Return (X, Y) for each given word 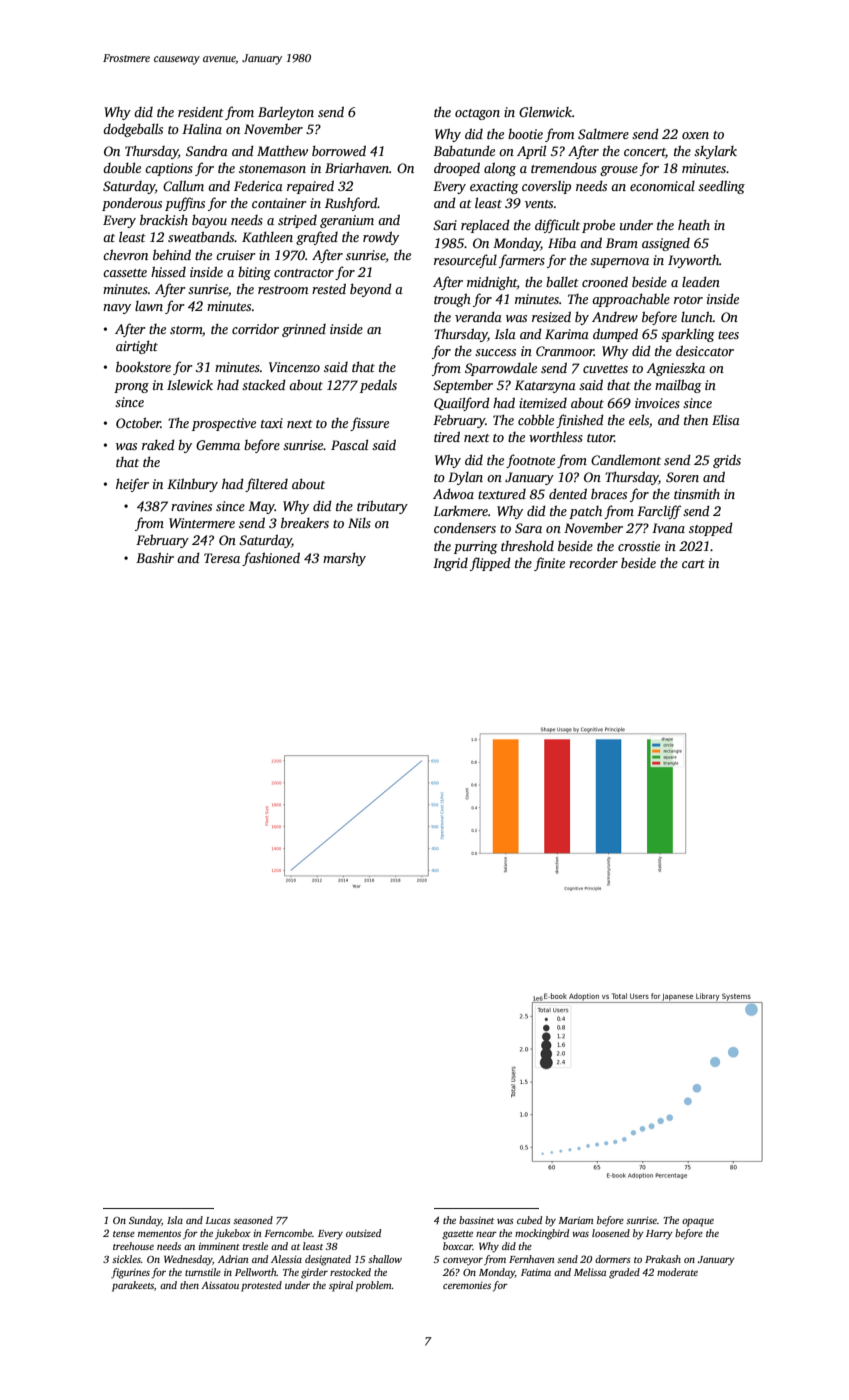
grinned (304, 330)
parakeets (133, 1286)
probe (598, 226)
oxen (695, 135)
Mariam (575, 1220)
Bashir (155, 557)
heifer (132, 485)
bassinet (476, 1220)
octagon (477, 114)
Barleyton (286, 113)
